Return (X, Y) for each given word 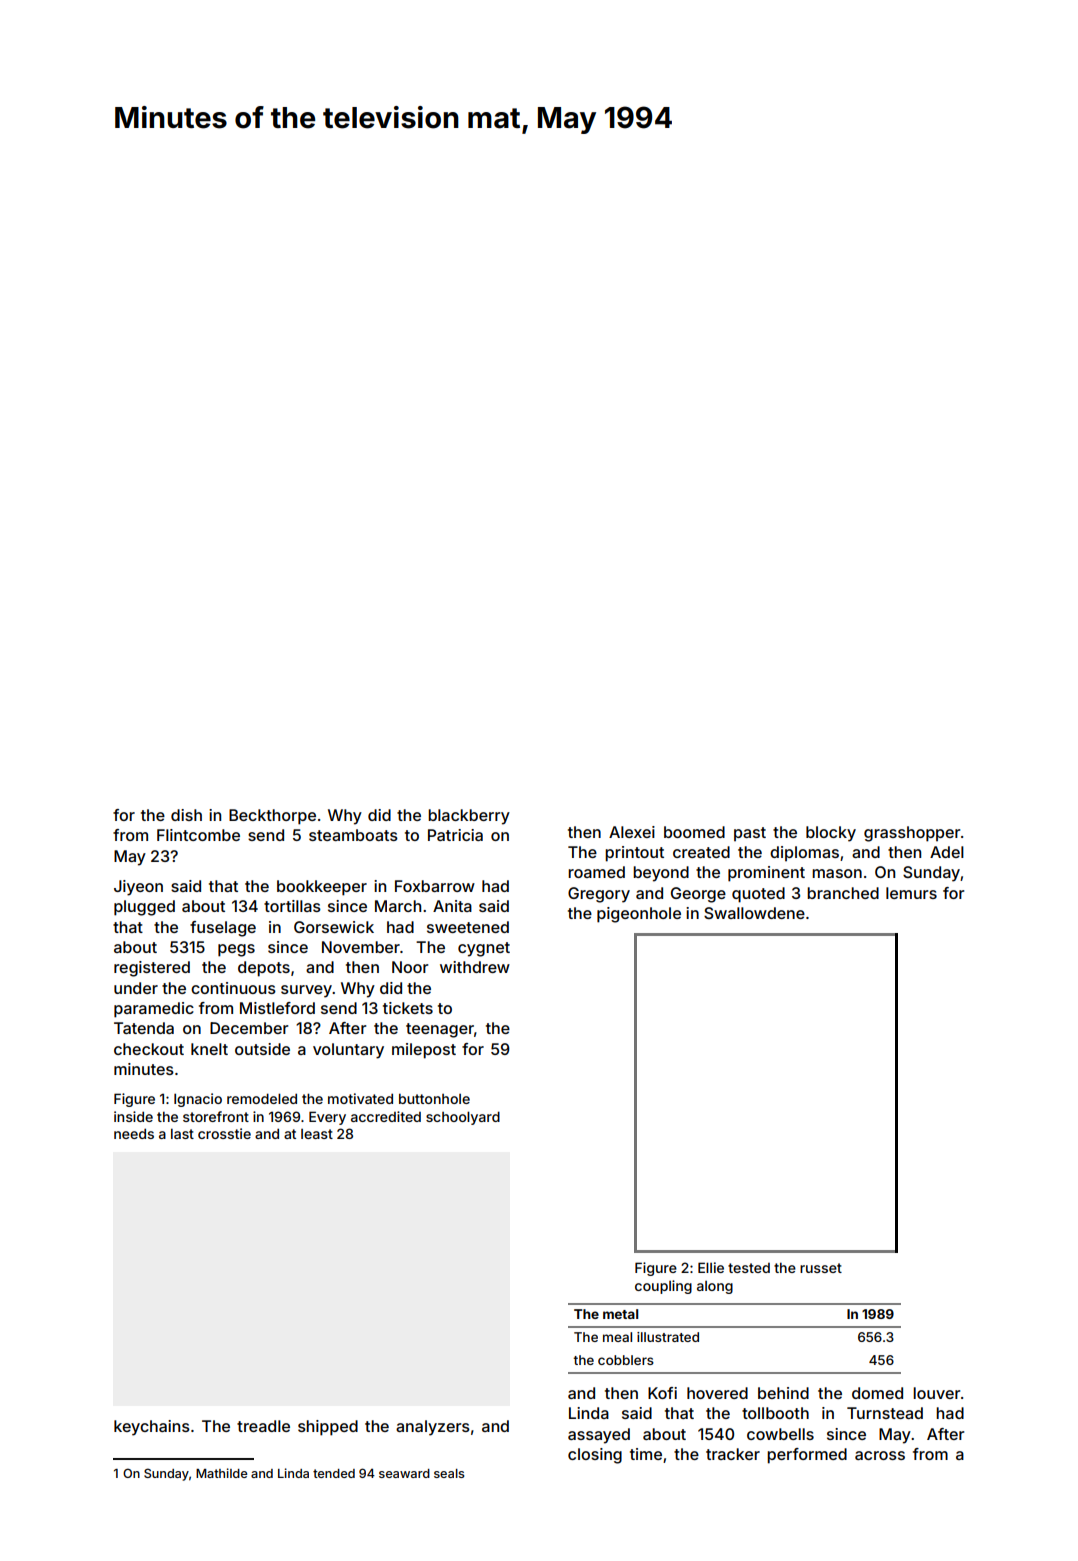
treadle (263, 1426)
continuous (233, 988)
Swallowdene (754, 913)
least (317, 1134)
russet (821, 1268)
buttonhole (434, 1099)
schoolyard (463, 1118)
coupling (663, 1287)
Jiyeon (138, 888)
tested (749, 1268)
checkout (149, 1049)
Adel (947, 852)
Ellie (711, 1267)
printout (634, 854)
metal (620, 1314)
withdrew (475, 967)
